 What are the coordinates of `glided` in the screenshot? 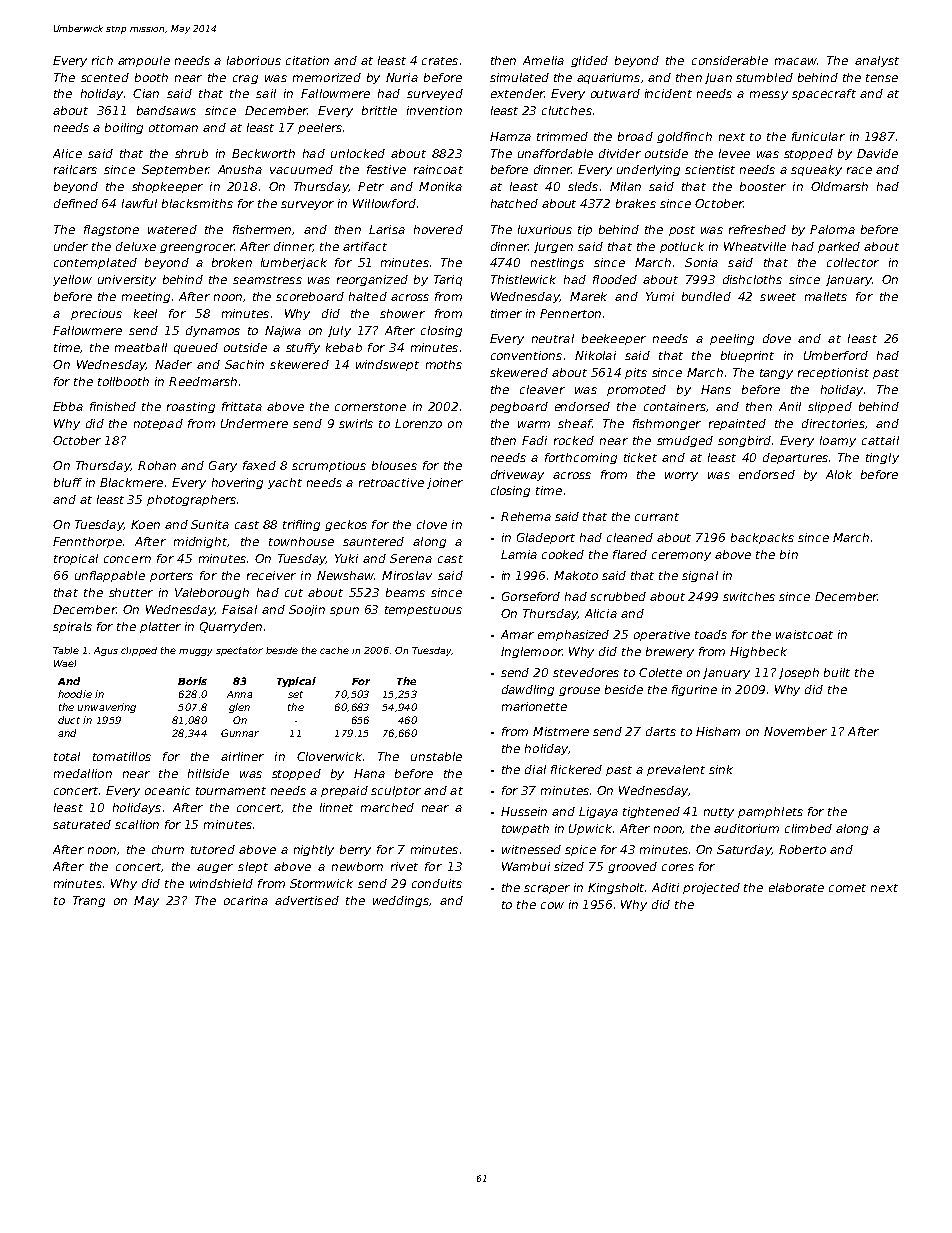 It's located at (589, 61).
